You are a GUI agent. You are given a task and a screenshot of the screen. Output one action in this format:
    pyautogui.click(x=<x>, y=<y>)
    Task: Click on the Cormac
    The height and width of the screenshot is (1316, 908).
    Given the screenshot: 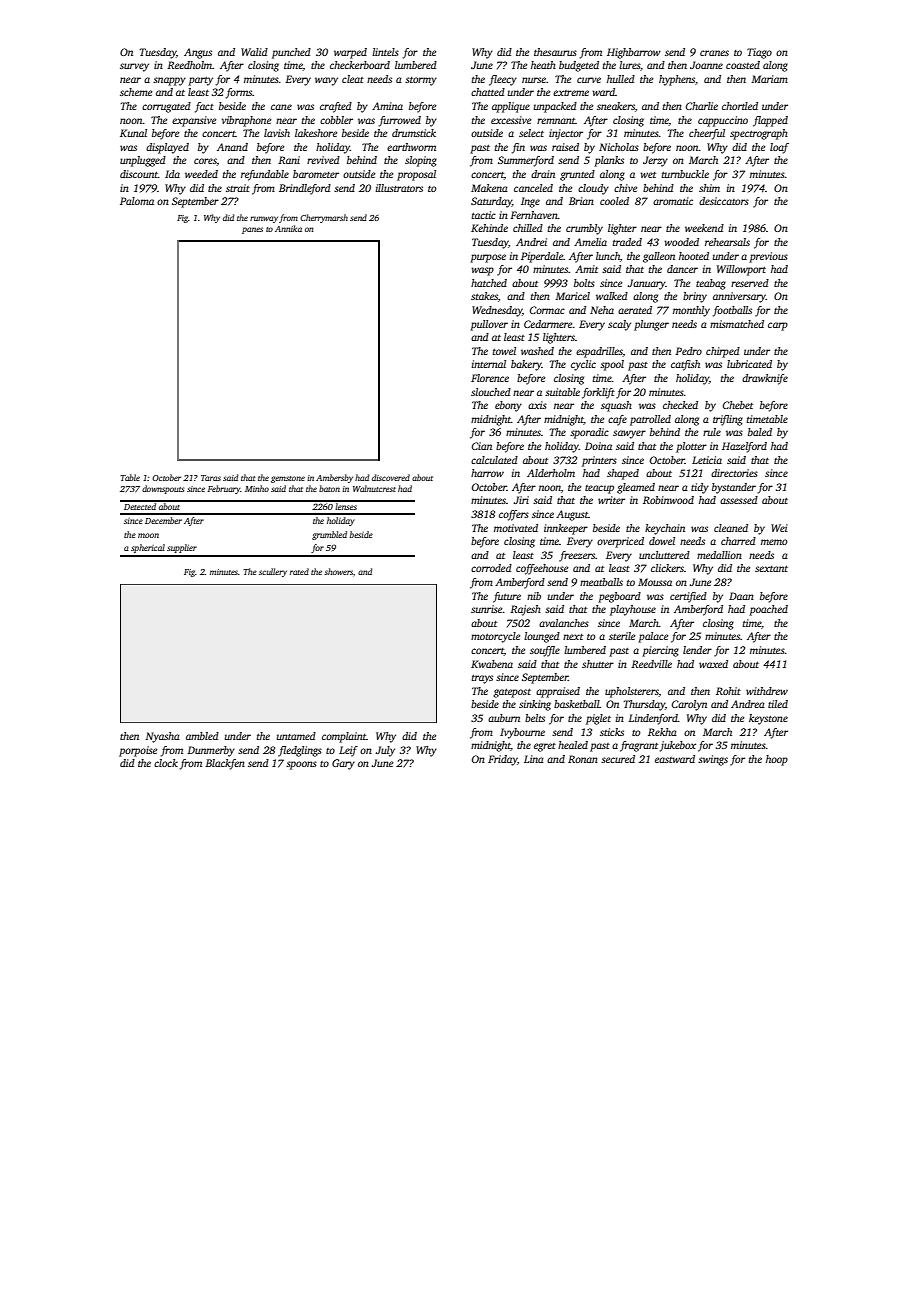 What is the action you would take?
    pyautogui.click(x=547, y=310)
